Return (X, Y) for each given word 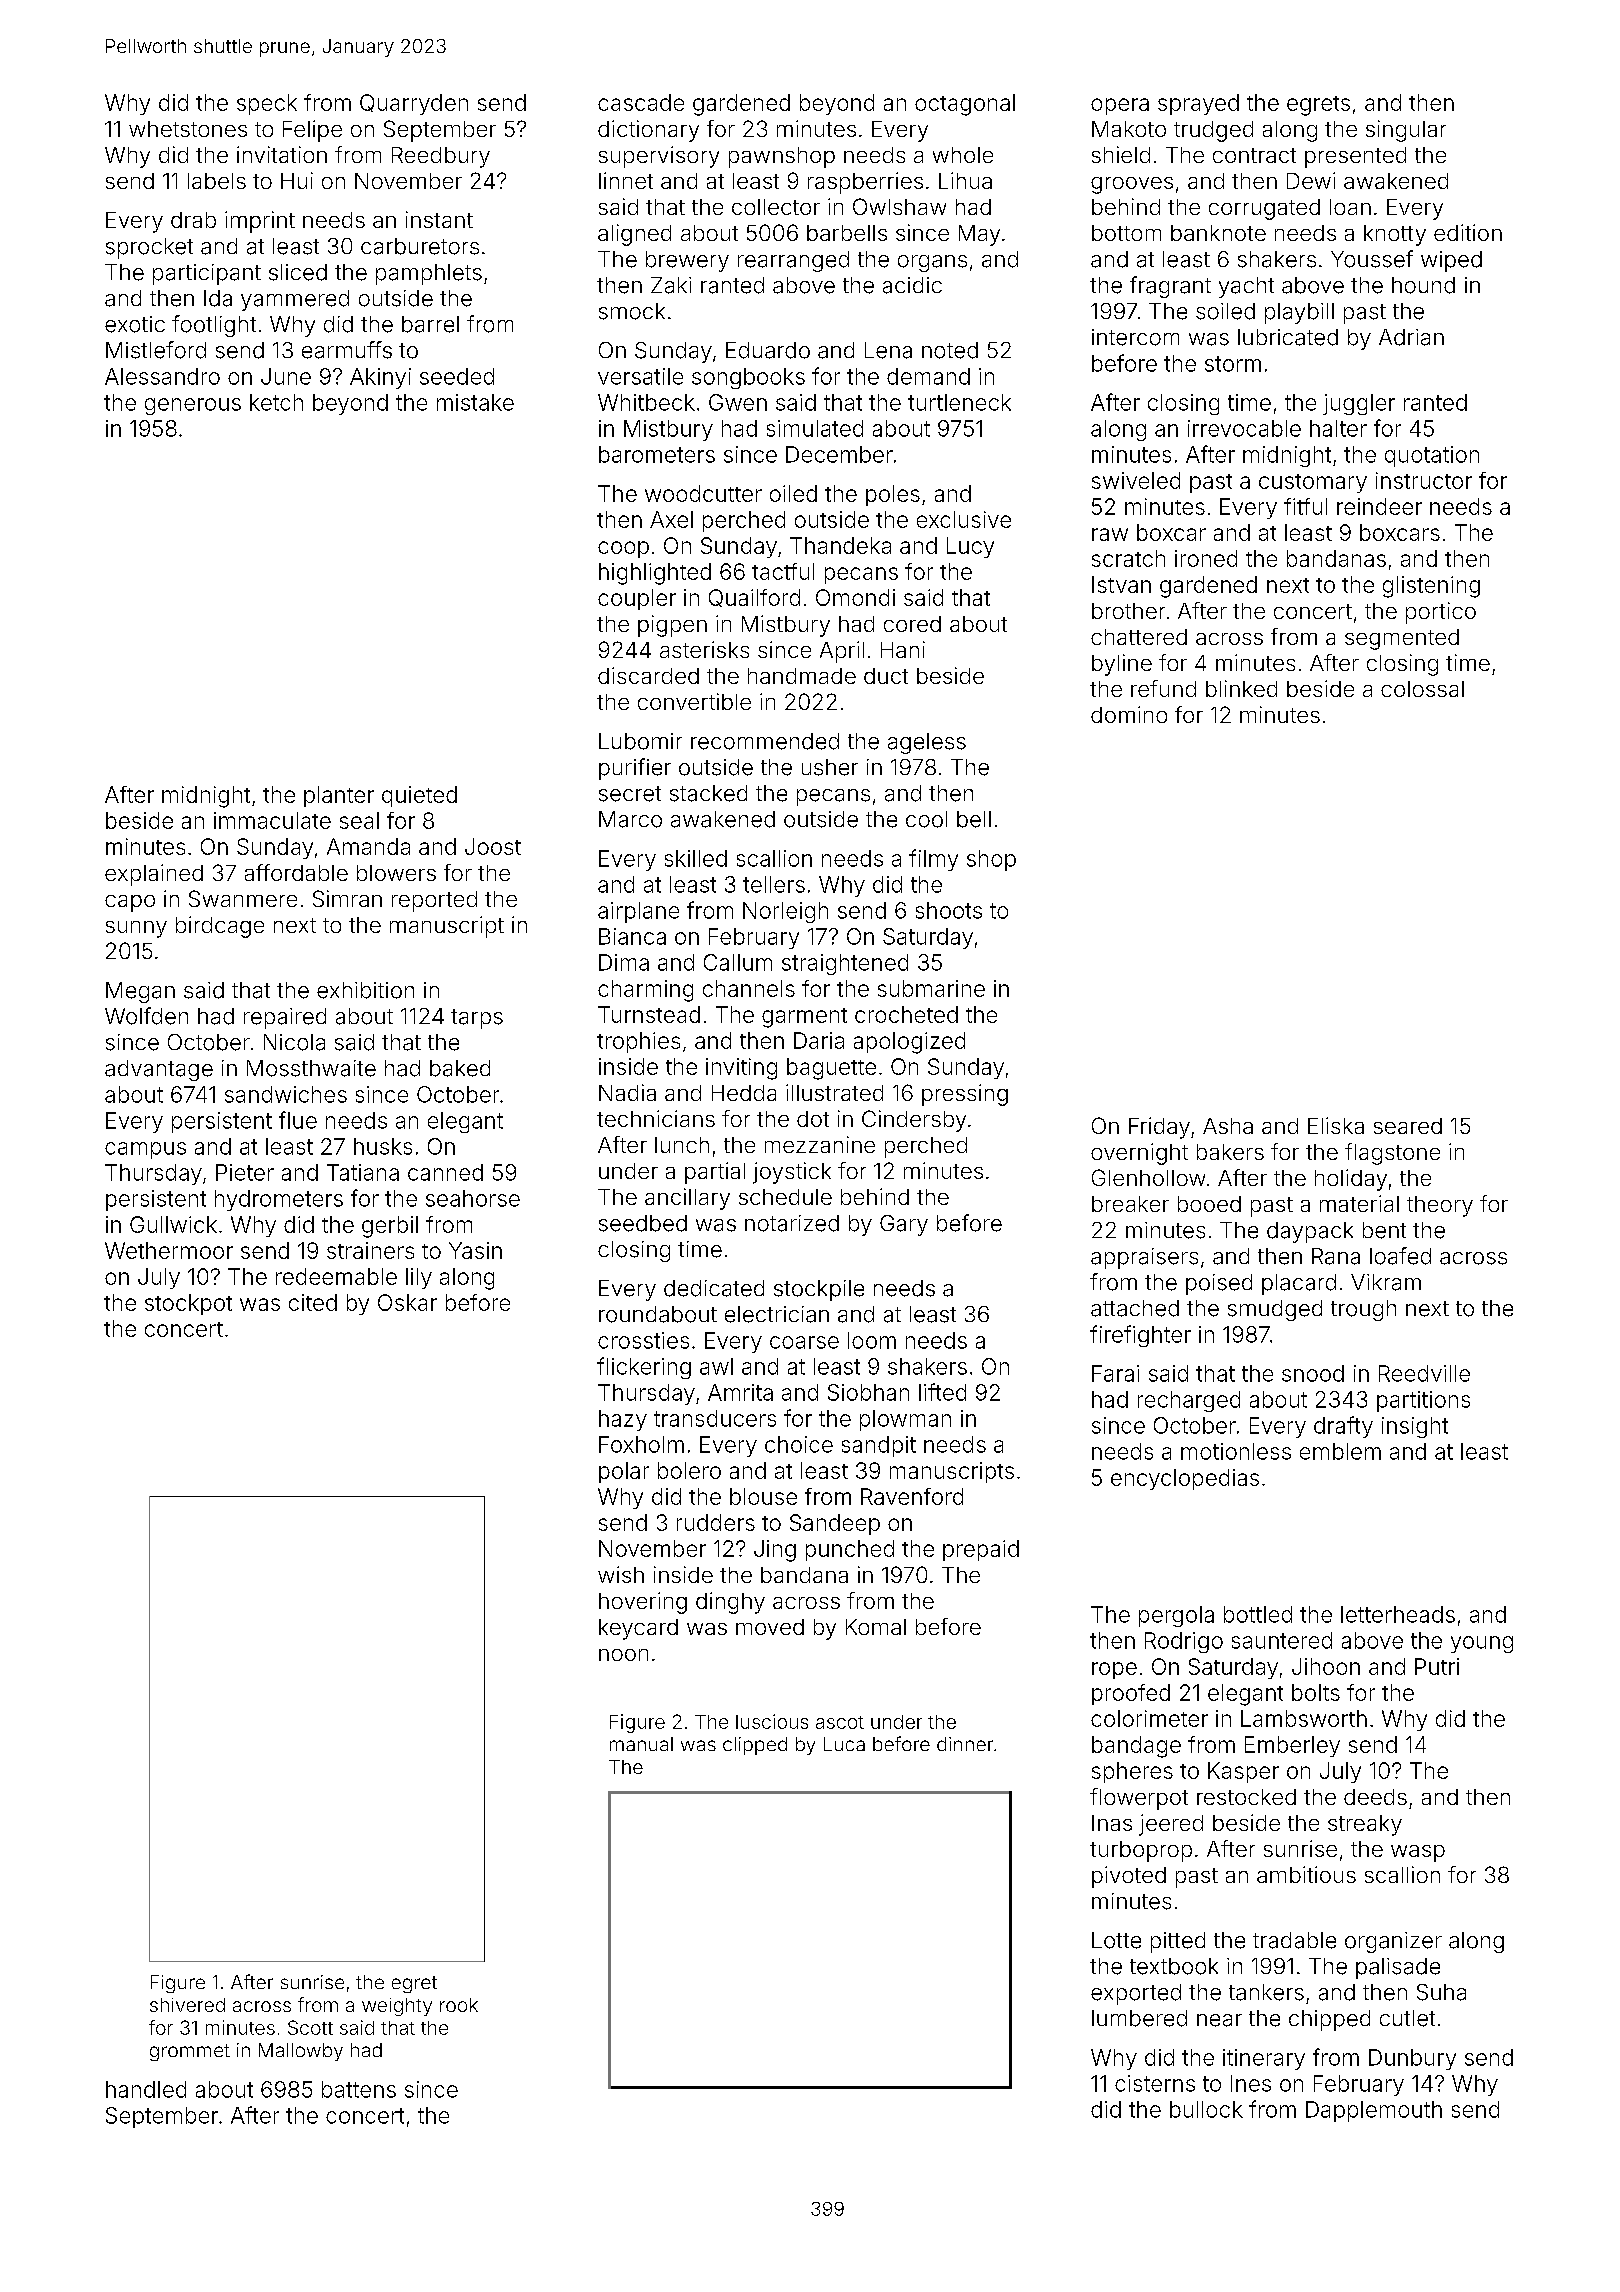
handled (146, 2089)
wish (621, 1574)
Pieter (245, 1172)
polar (624, 1472)
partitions (1423, 1401)
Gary (904, 1225)
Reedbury (441, 157)
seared (1408, 1126)
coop (623, 549)
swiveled (1136, 480)
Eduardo (768, 350)
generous (193, 406)
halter (1338, 428)
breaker (1130, 1204)
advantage (159, 1070)
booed (1209, 1204)
